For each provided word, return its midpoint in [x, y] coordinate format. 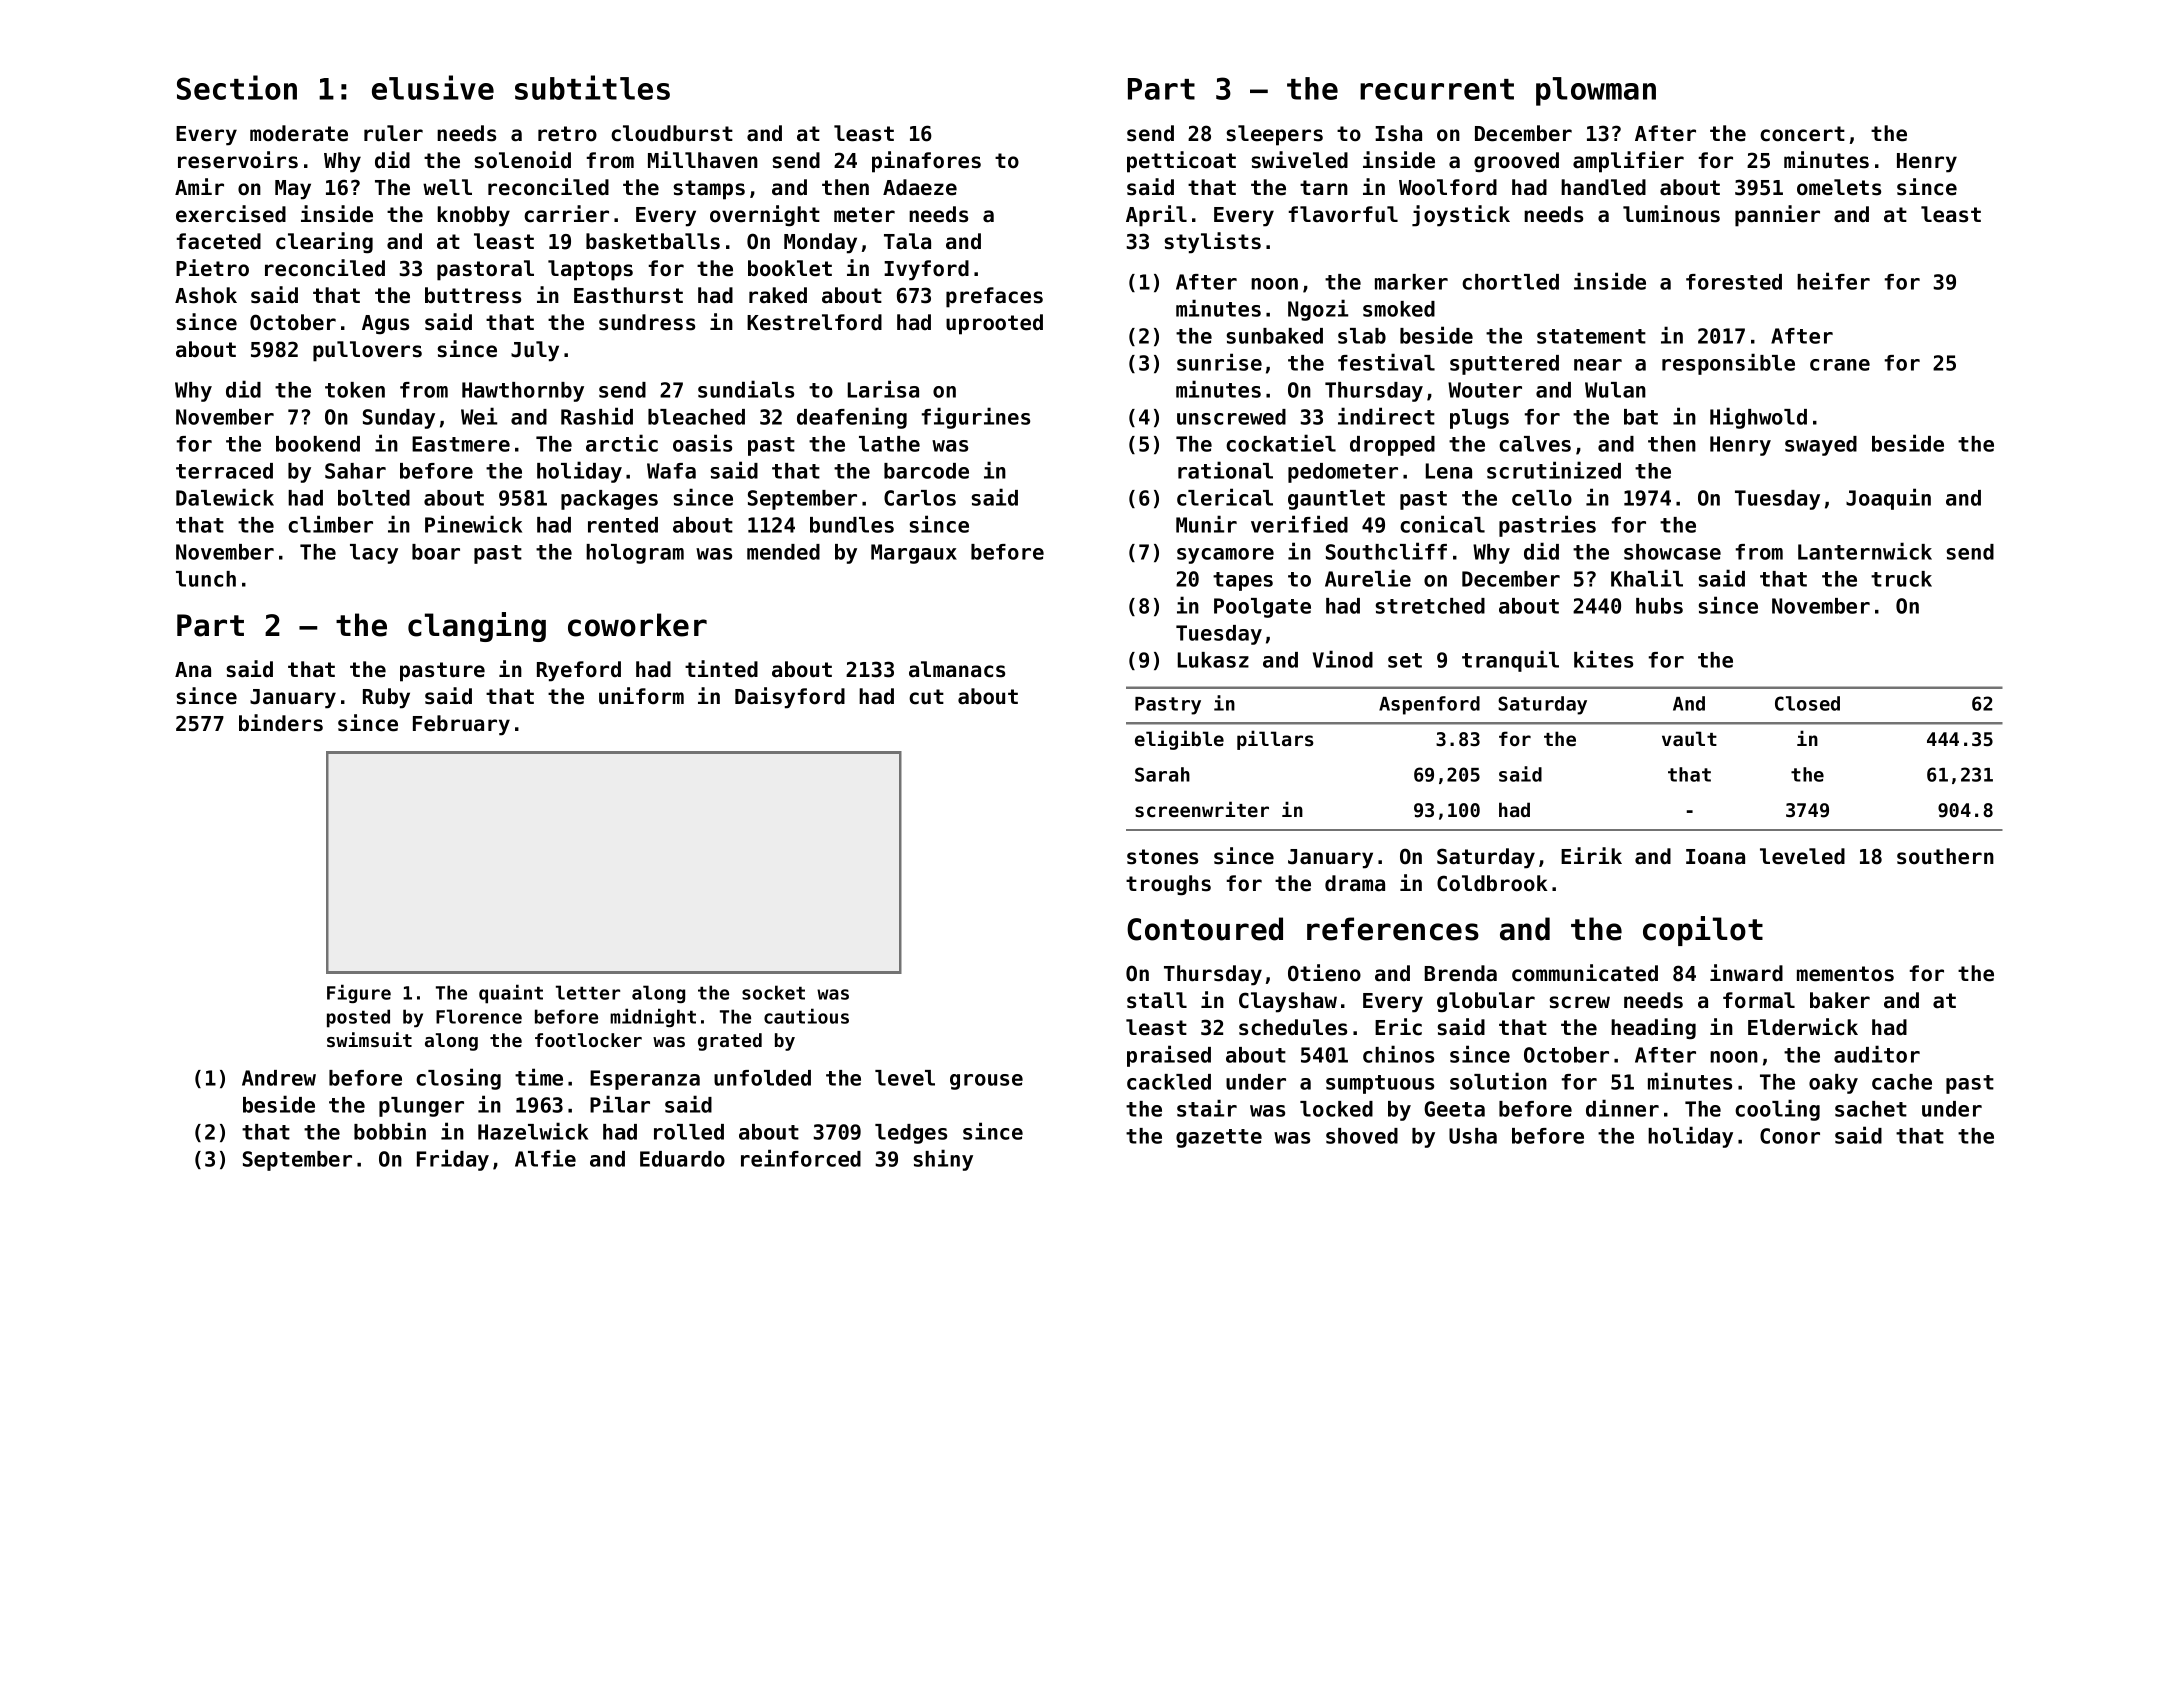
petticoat [1181, 162]
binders [281, 723]
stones [1162, 857]
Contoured [1205, 929]
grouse [986, 1082]
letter [588, 992]
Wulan [1615, 390]
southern [1945, 856]
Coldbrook [1492, 883]
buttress [473, 295]
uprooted [994, 324]
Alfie [545, 1158]
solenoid [523, 160]
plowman [1596, 91]
